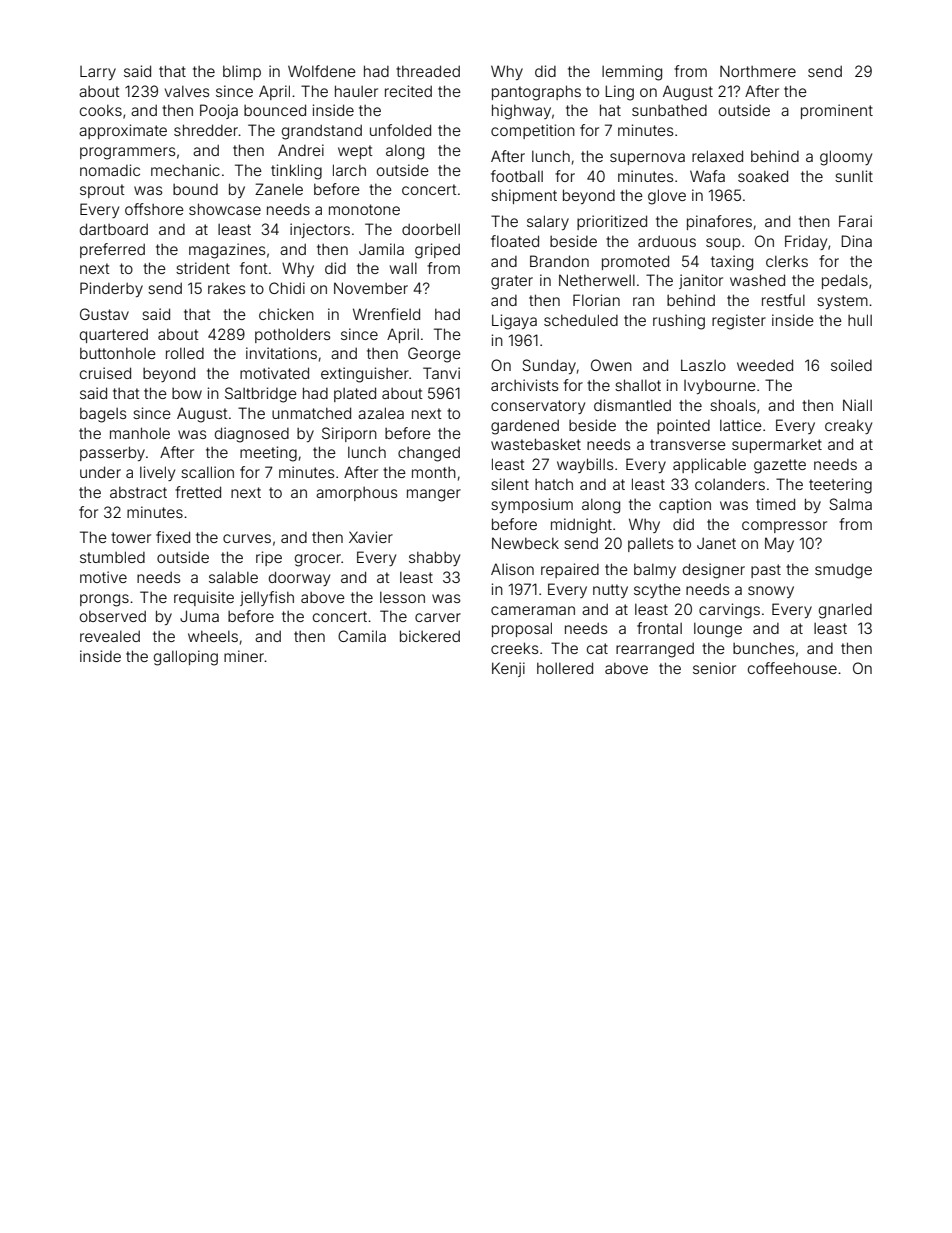 Image resolution: width=952 pixels, height=1233 pixels. Describe the element at coordinates (242, 72) in the page. I see `blimp` at that location.
